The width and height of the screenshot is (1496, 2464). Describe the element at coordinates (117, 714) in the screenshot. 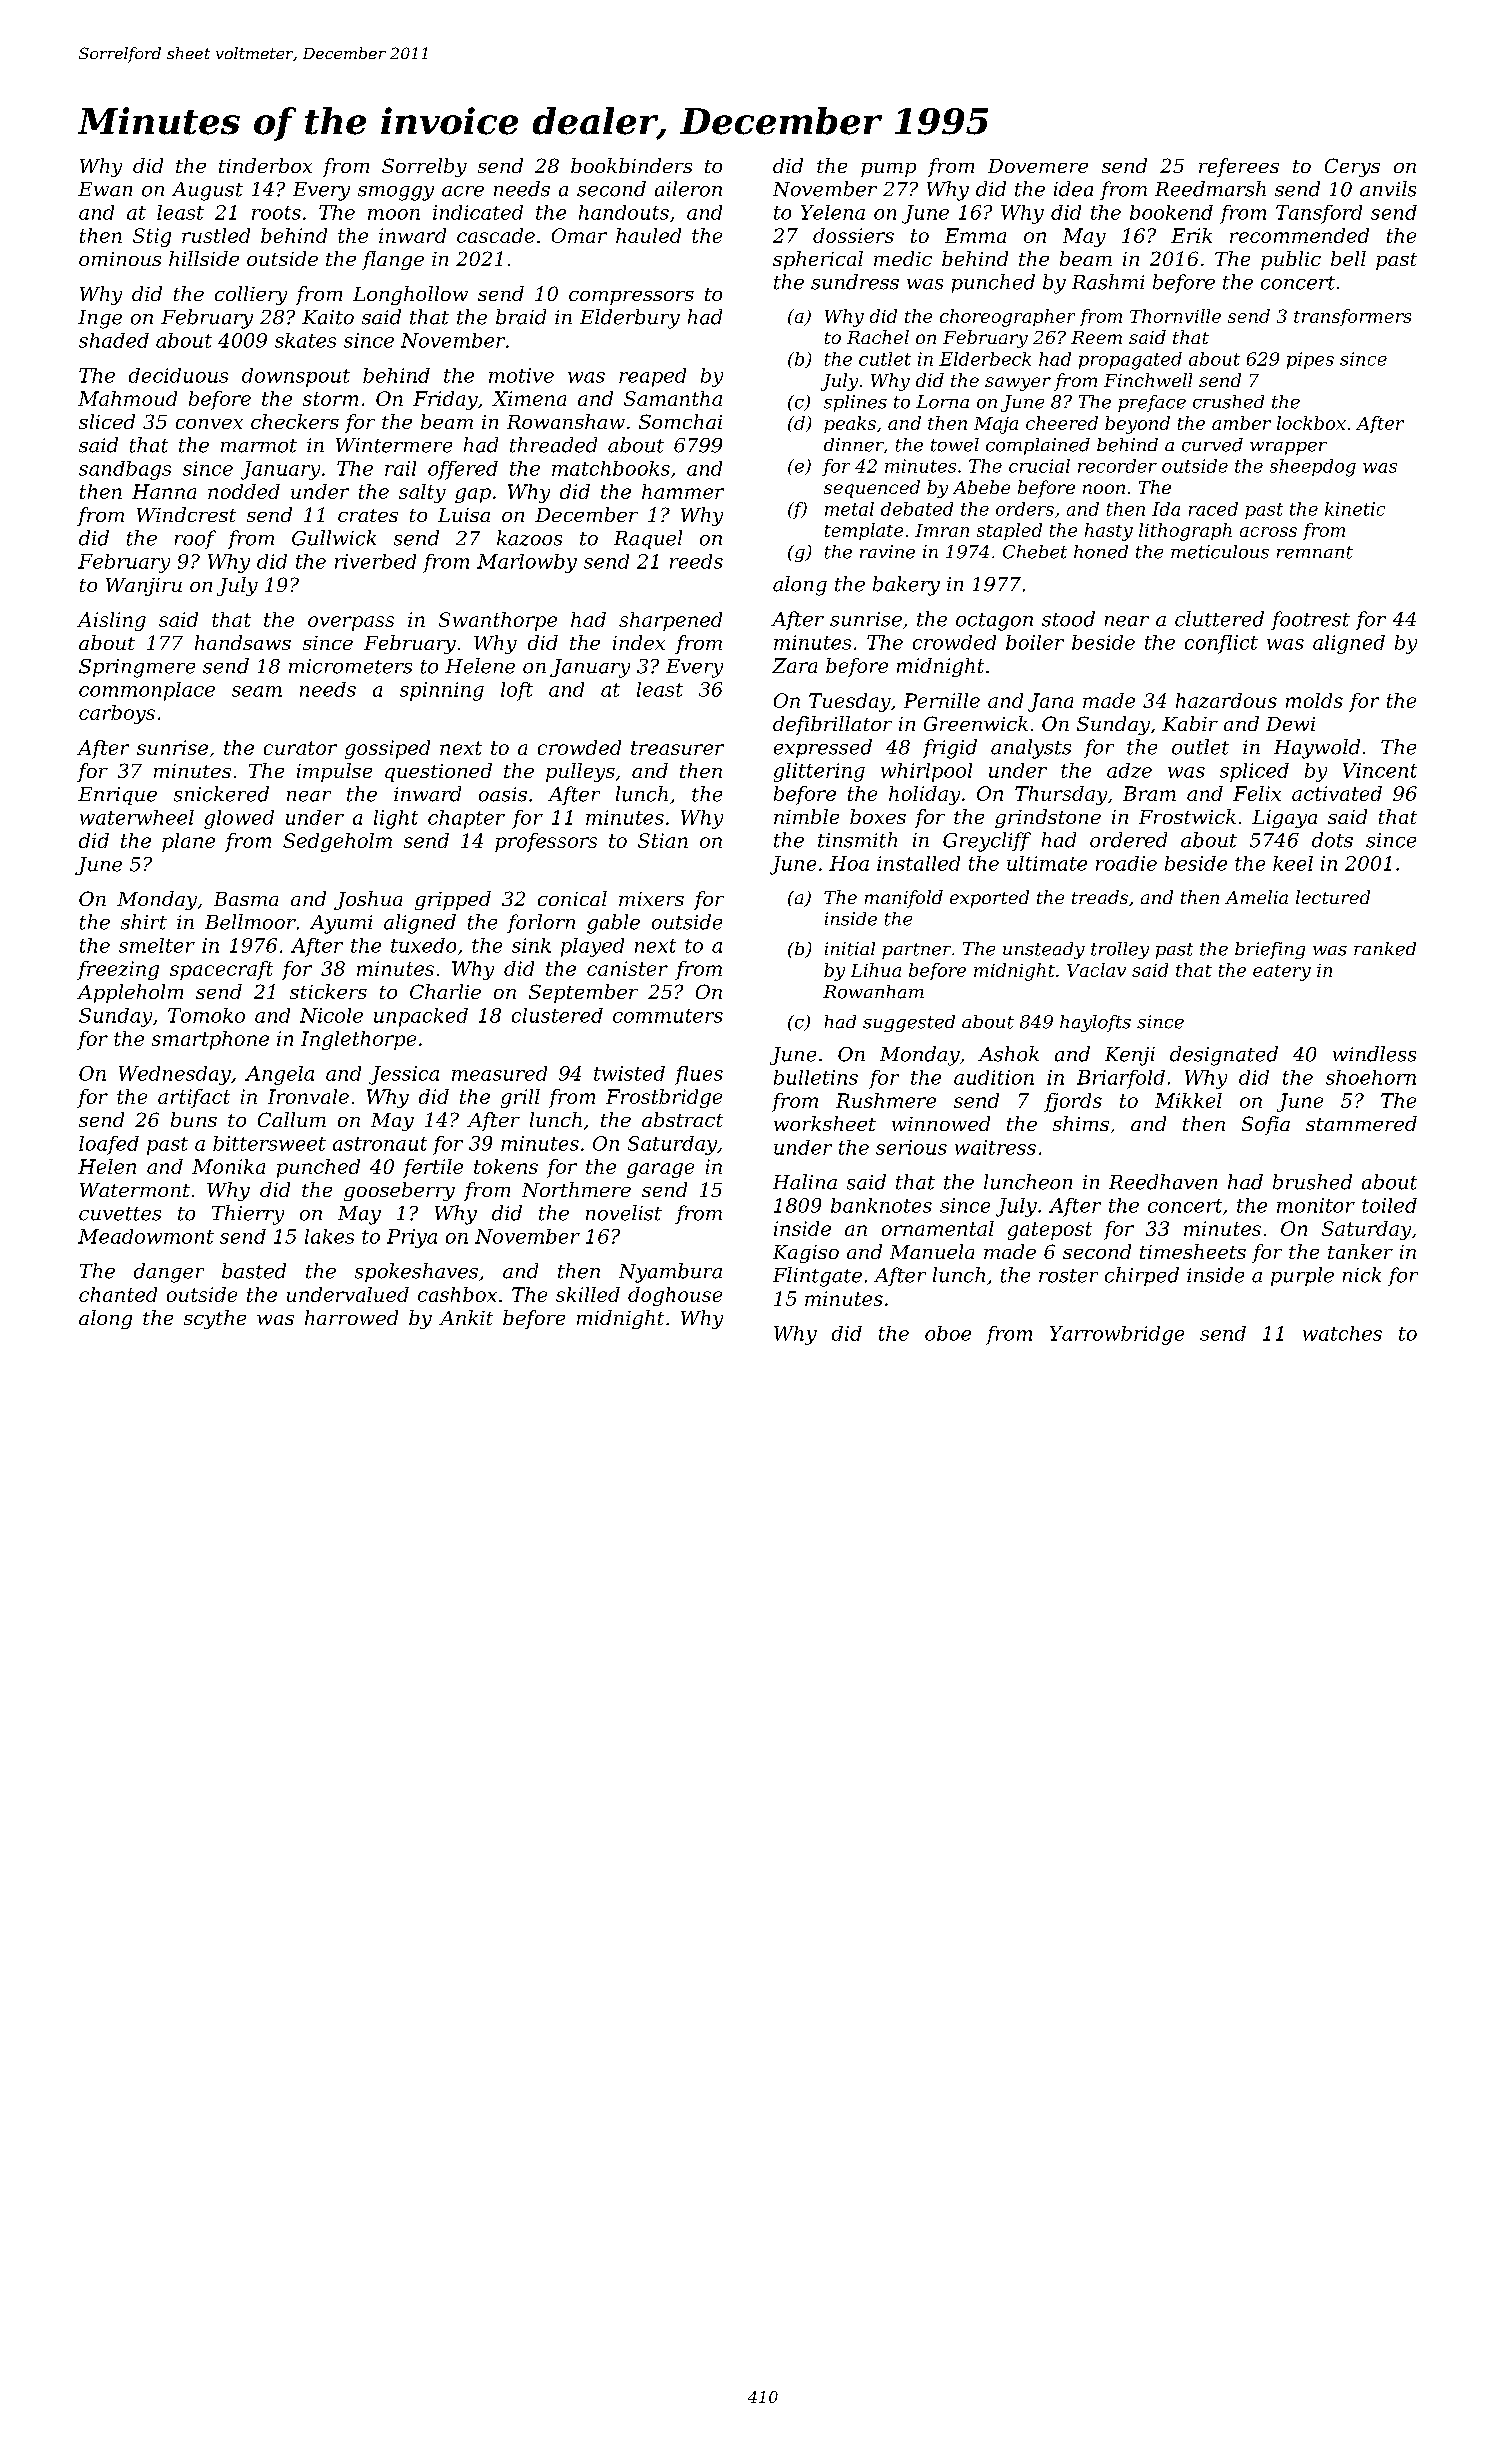

I see `carboys` at that location.
